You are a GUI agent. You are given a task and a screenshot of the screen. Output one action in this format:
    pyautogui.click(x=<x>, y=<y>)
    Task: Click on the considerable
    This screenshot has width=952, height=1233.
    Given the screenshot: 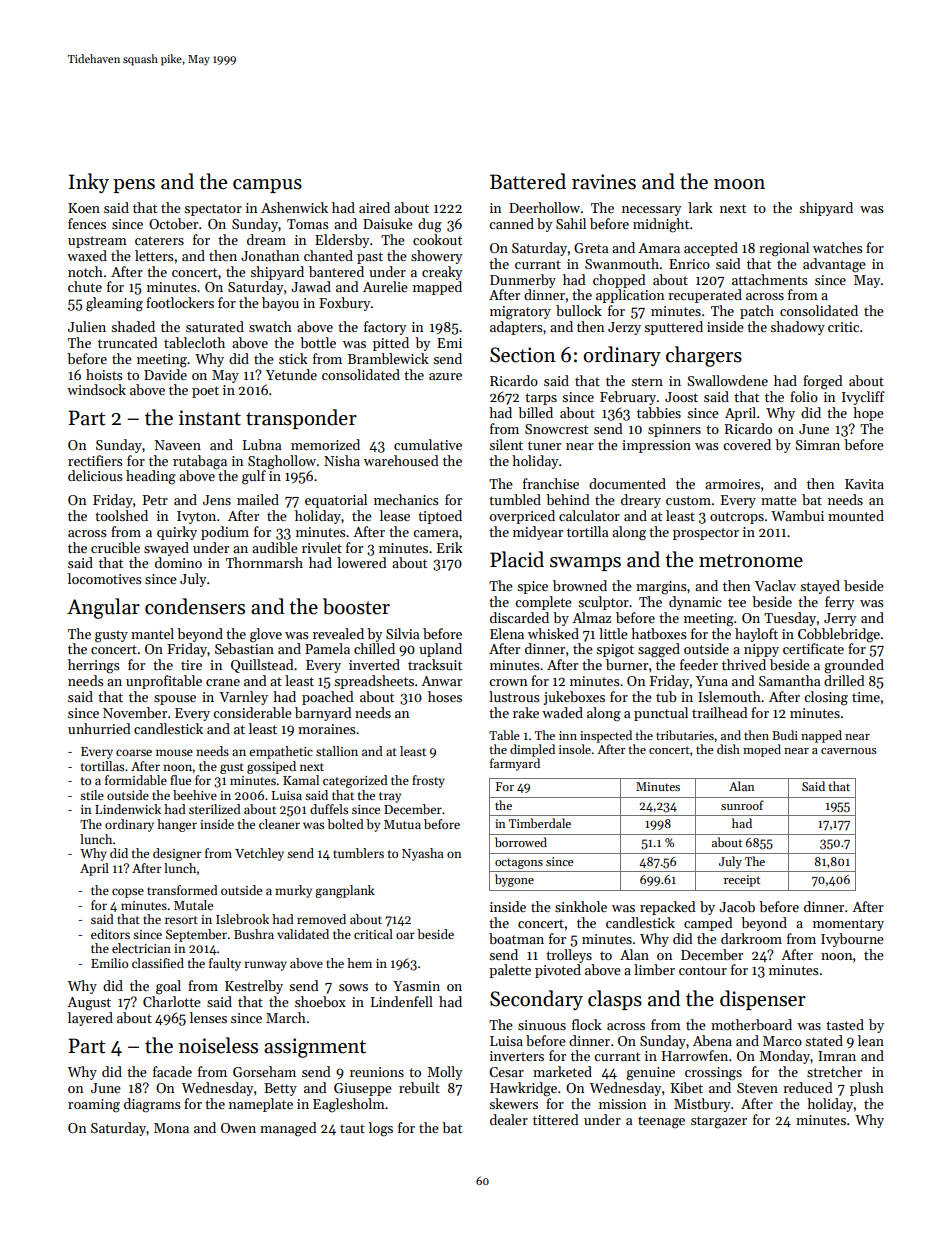 What is the action you would take?
    pyautogui.click(x=252, y=712)
